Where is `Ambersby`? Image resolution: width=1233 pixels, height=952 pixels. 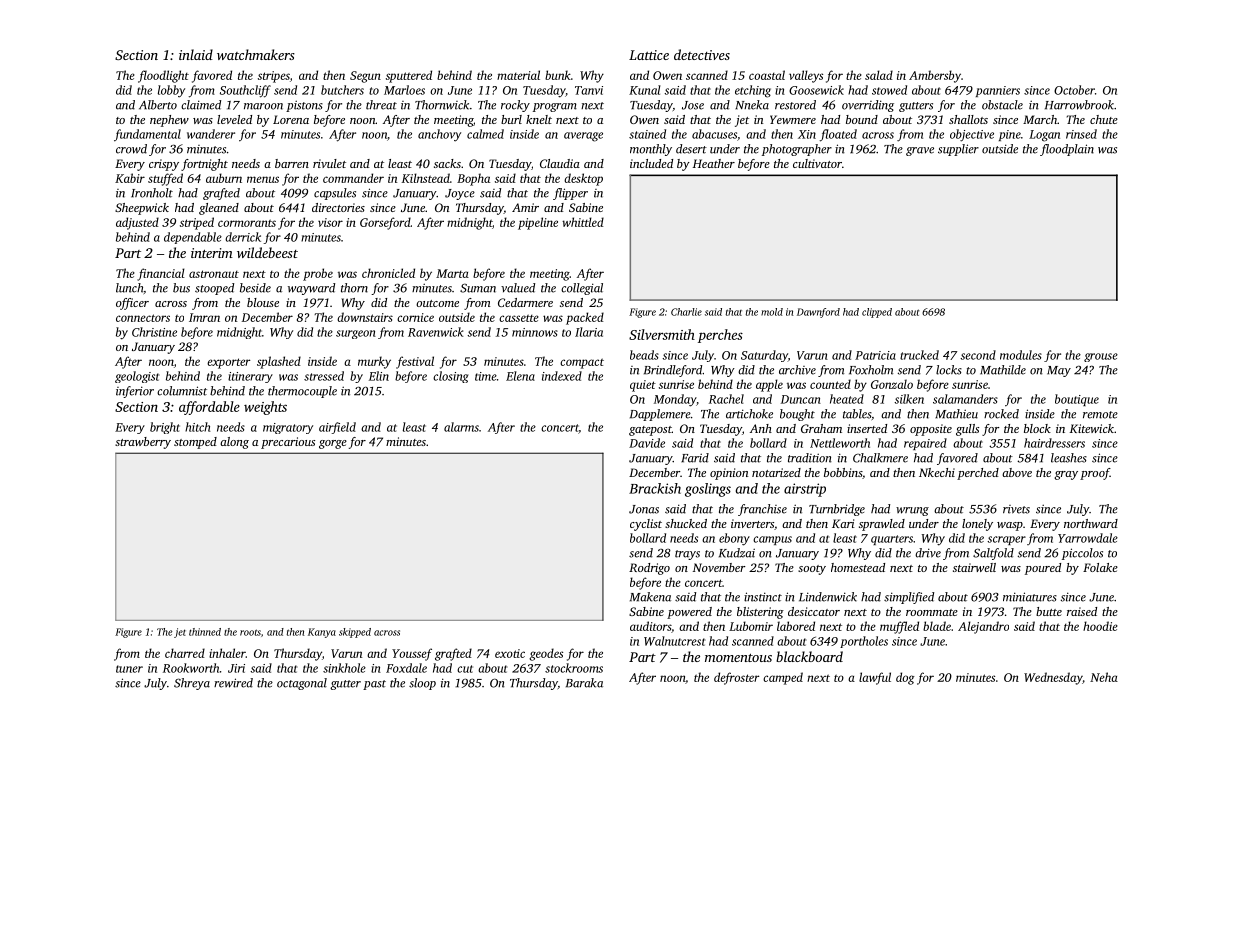
Ambersby is located at coordinates (935, 76).
